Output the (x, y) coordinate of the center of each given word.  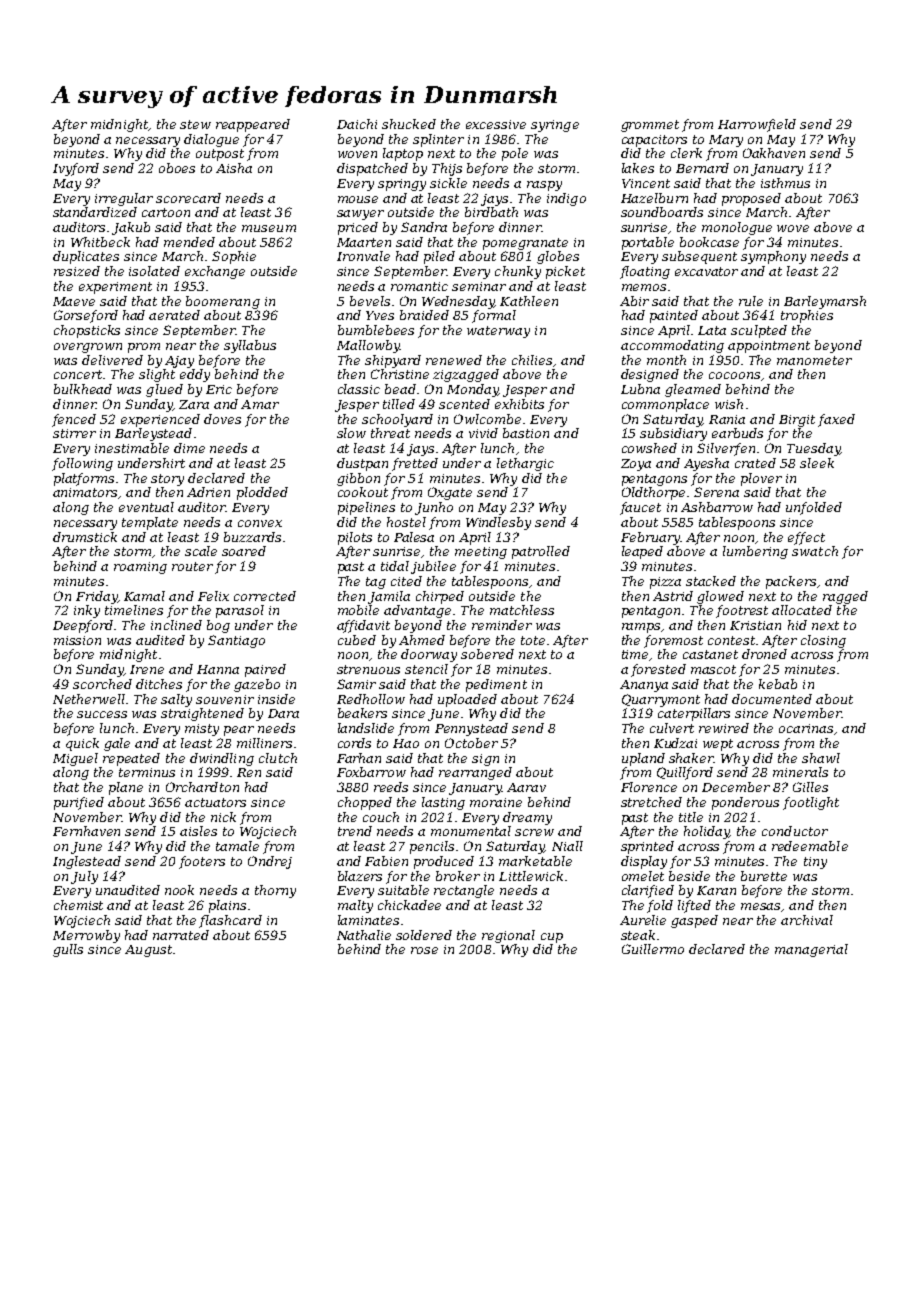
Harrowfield (757, 125)
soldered (424, 935)
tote (533, 640)
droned (764, 654)
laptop (403, 154)
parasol (240, 611)
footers (202, 862)
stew (195, 124)
